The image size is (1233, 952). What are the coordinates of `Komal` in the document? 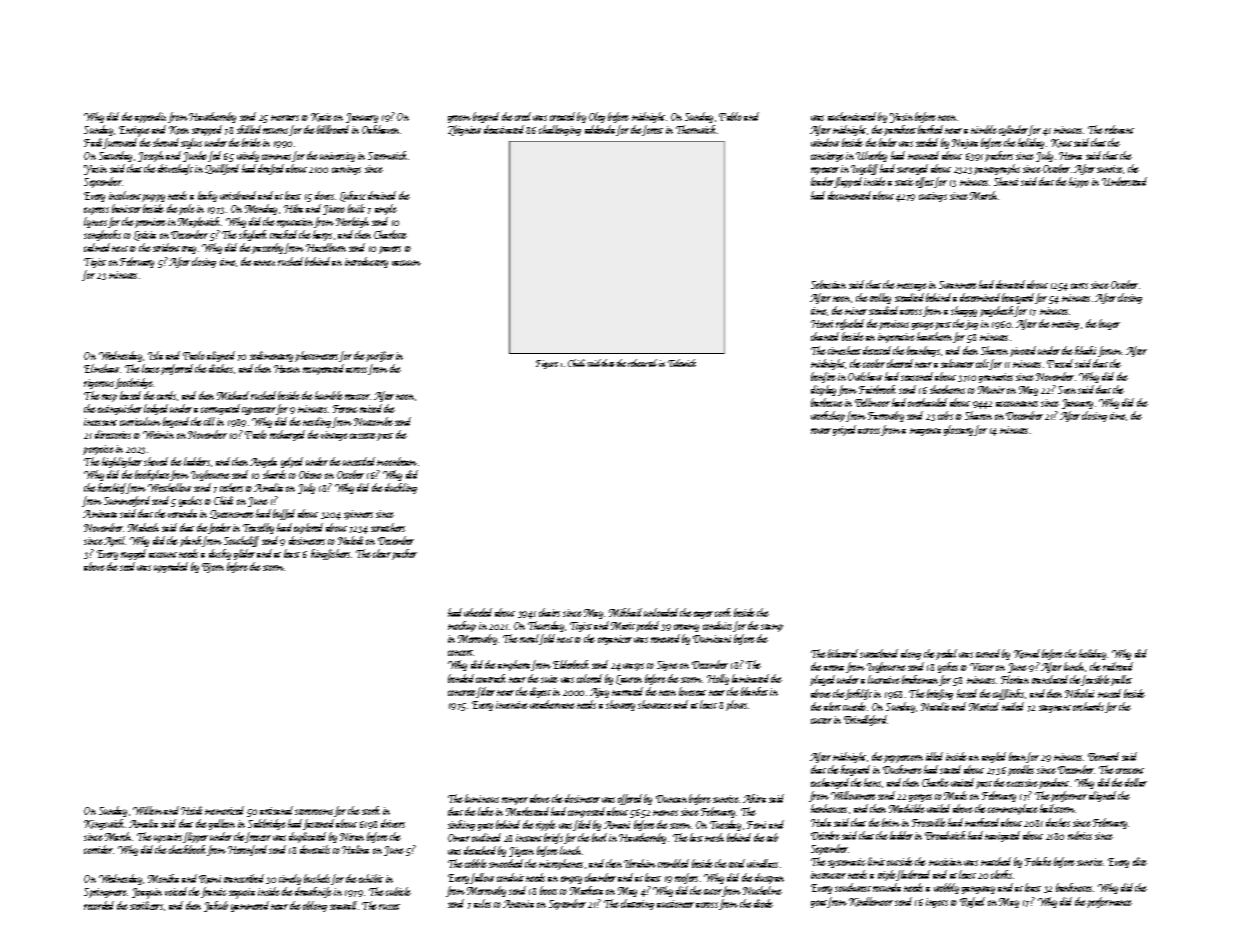 It's located at (1027, 654).
